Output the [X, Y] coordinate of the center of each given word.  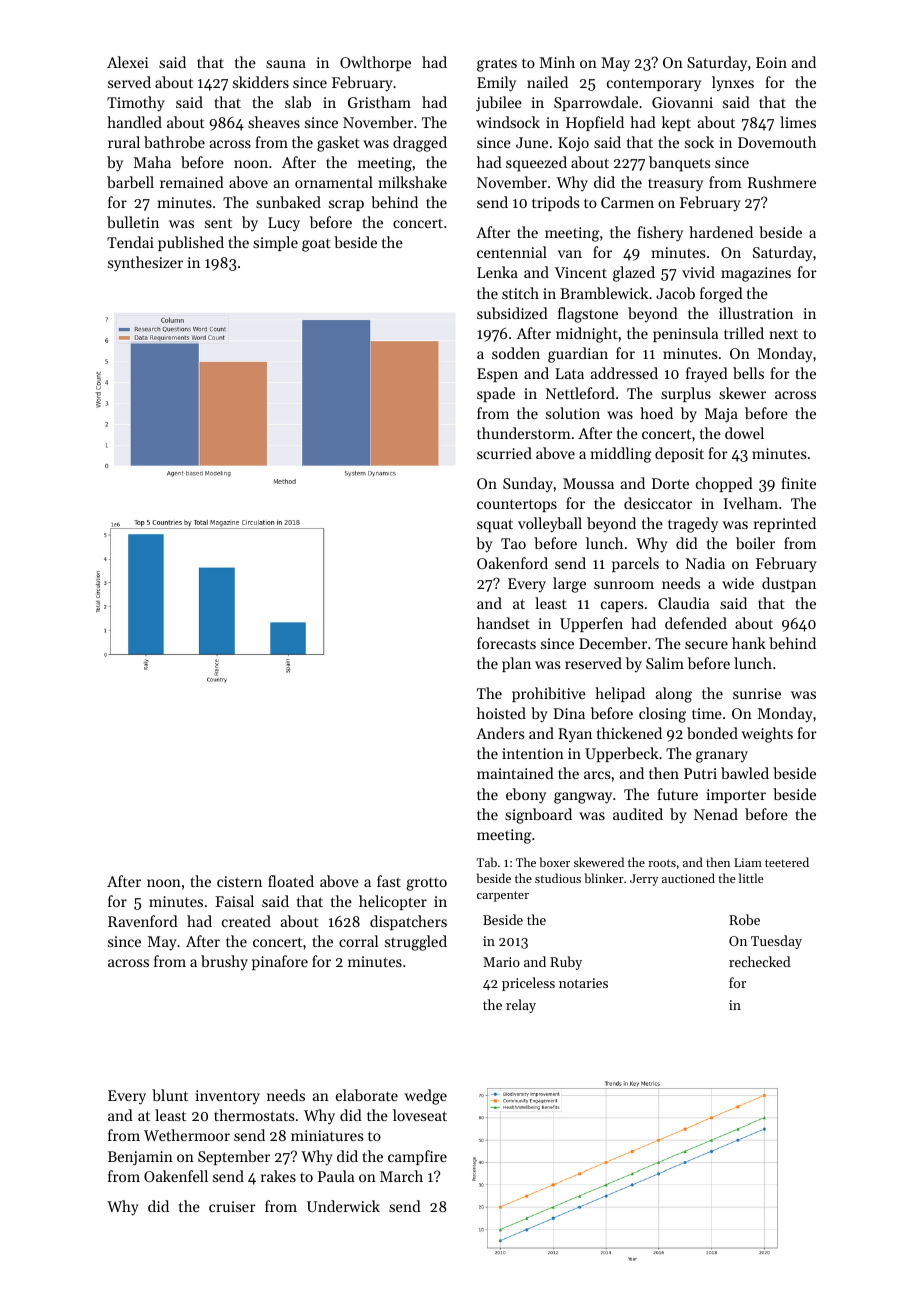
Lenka [497, 272]
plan [516, 664]
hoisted [501, 713]
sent [218, 223]
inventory [228, 1097]
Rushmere [782, 182]
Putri [700, 773]
